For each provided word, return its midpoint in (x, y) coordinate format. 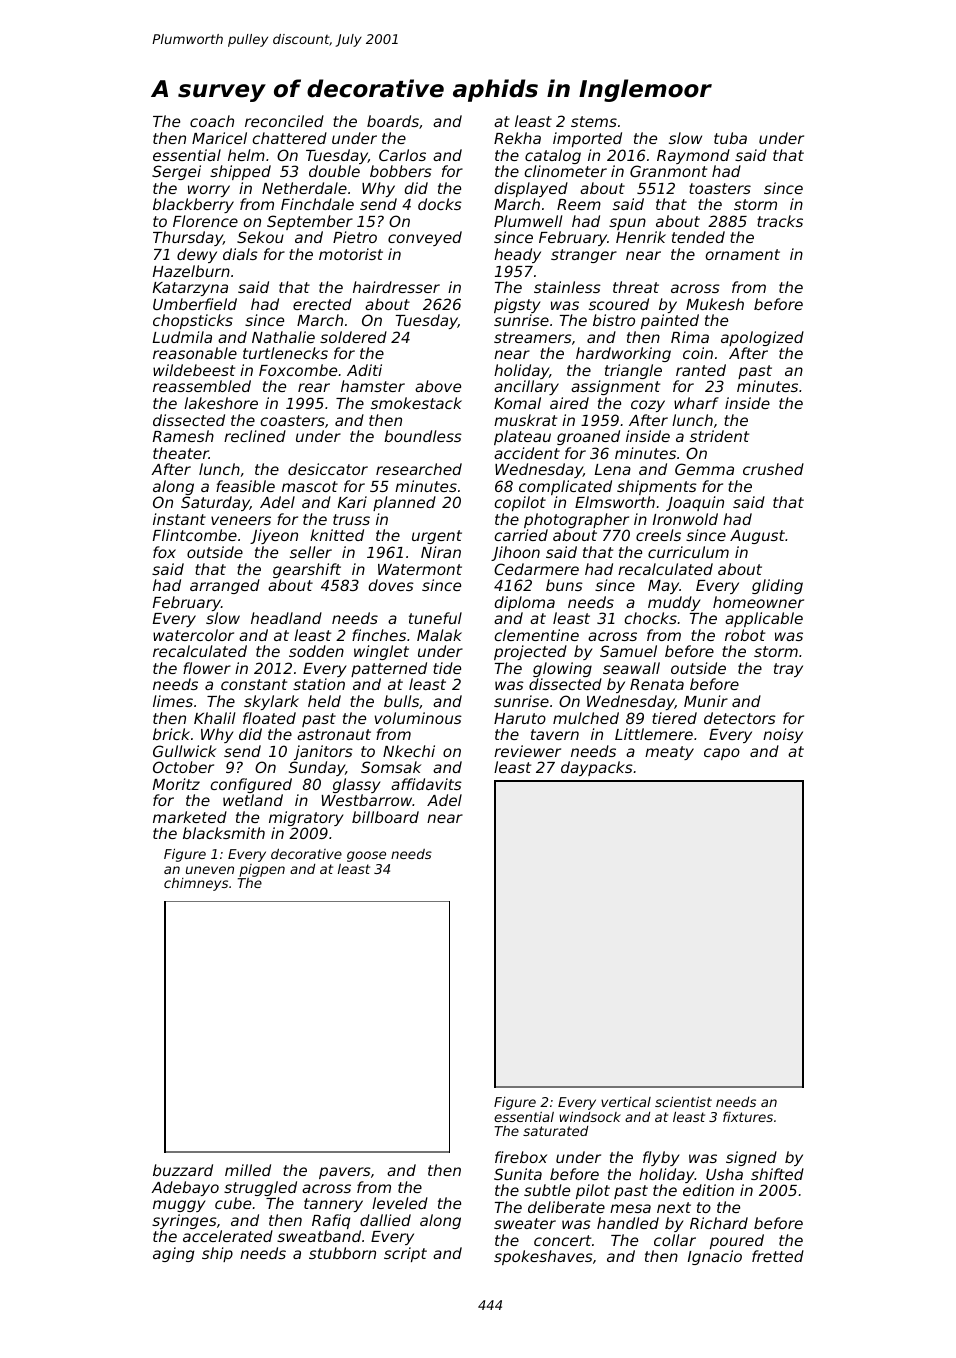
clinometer (565, 171)
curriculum (688, 552)
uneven (210, 870)
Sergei (176, 172)
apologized (762, 338)
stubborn (342, 1253)
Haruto (520, 718)
